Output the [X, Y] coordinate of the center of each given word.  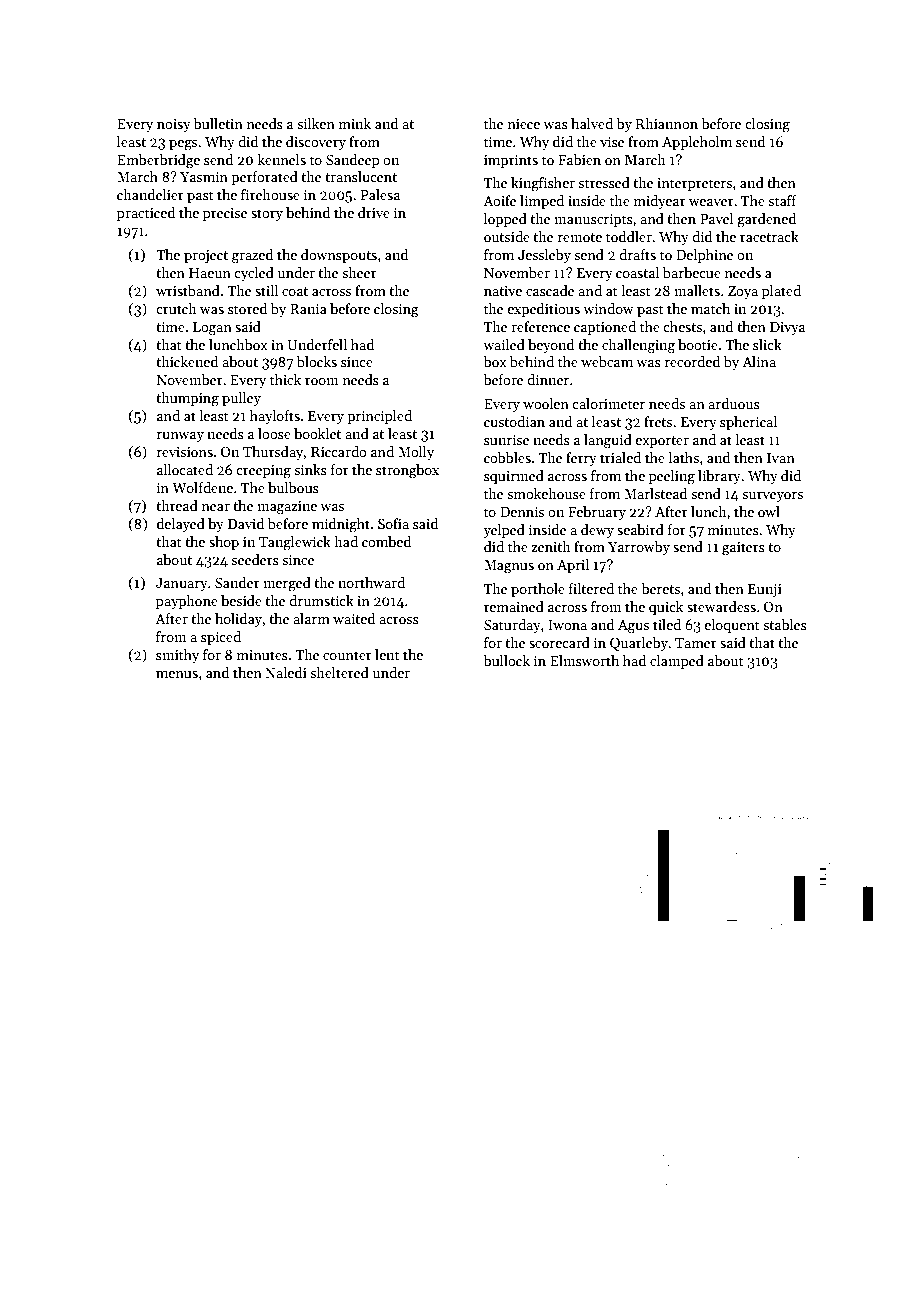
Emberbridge [158, 161]
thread [177, 505]
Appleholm [697, 143]
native [503, 291]
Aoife [499, 200]
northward [371, 582]
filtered [591, 588]
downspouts [339, 256]
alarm [311, 618]
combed [386, 541]
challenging [638, 346]
